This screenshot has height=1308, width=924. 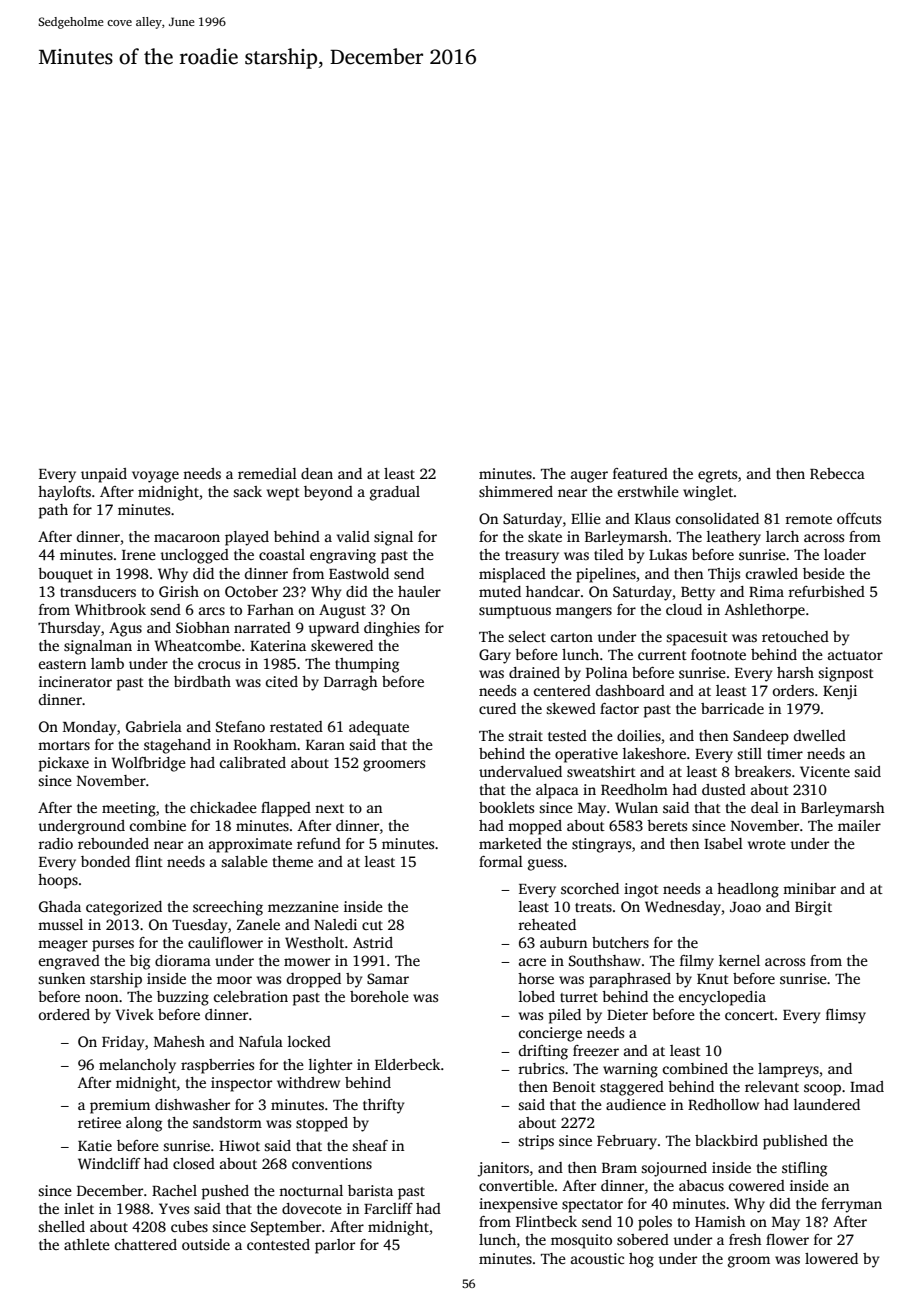 I want to click on alpaca, so click(x=557, y=791).
